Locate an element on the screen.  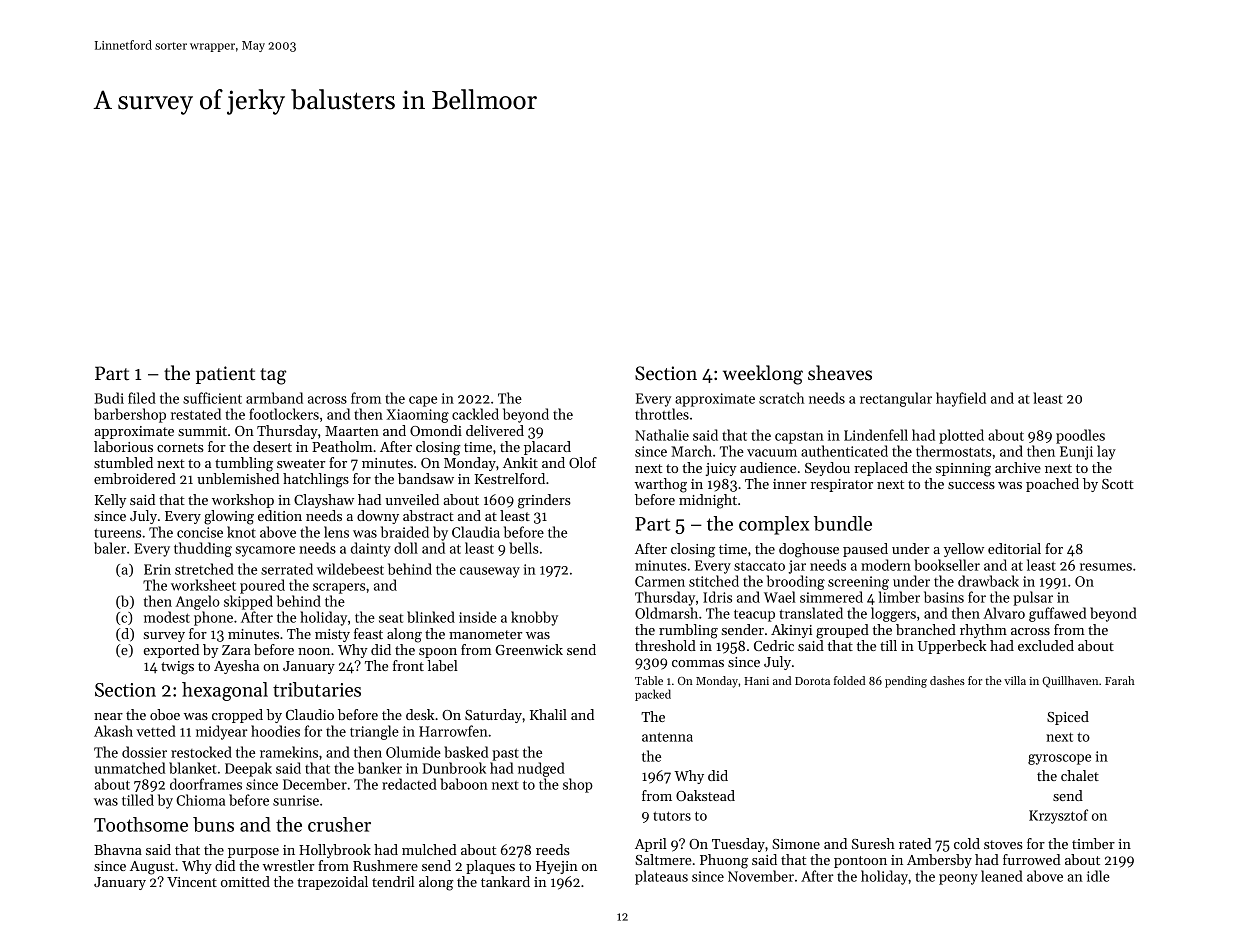
throttles is located at coordinates (662, 414).
